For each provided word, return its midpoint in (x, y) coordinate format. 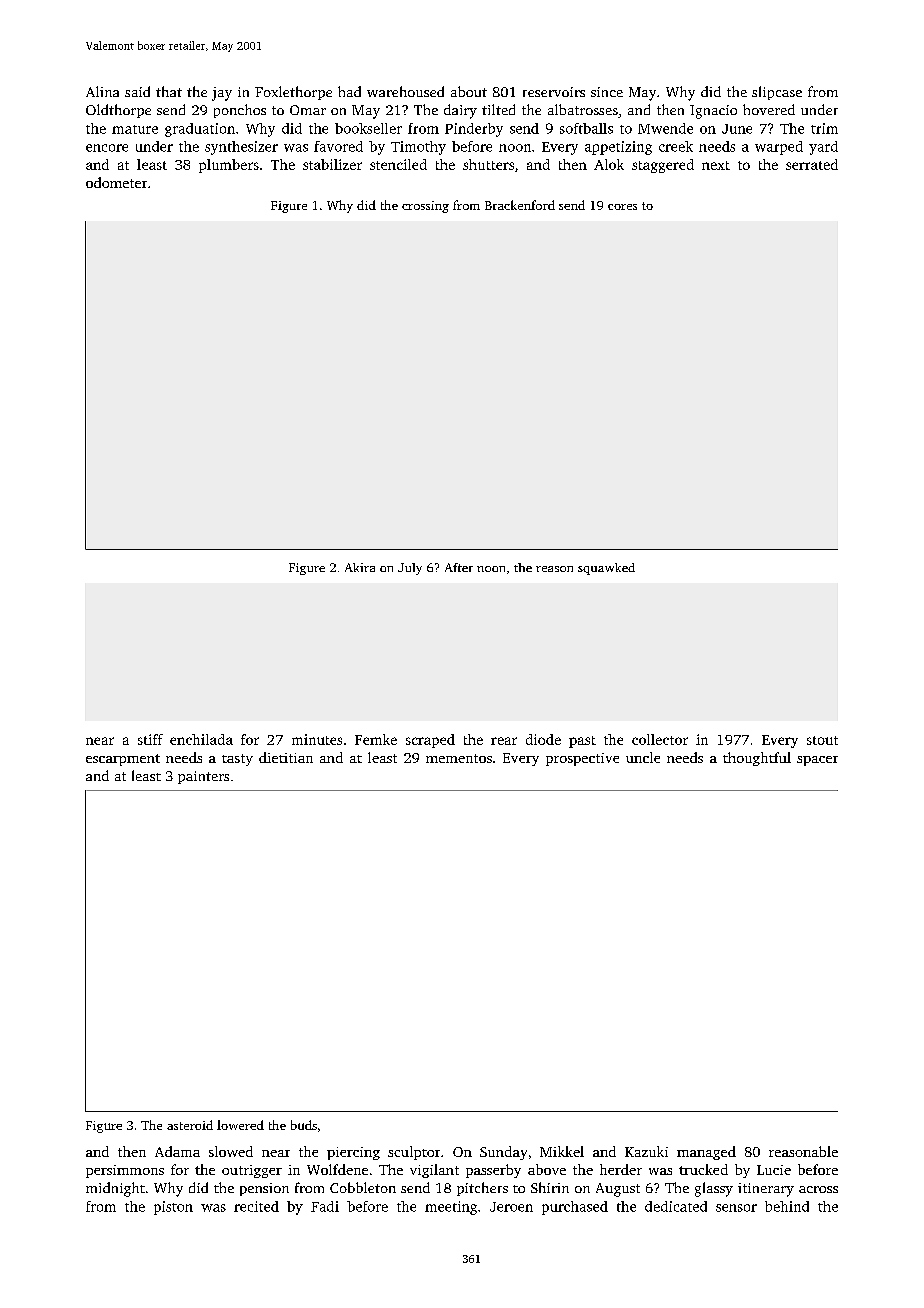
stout (822, 740)
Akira (360, 567)
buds (304, 1125)
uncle (643, 757)
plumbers (229, 166)
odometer (116, 182)
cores (622, 207)
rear (504, 741)
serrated (812, 164)
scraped (430, 741)
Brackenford (520, 205)
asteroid (190, 1125)
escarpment (123, 760)
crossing (425, 207)
